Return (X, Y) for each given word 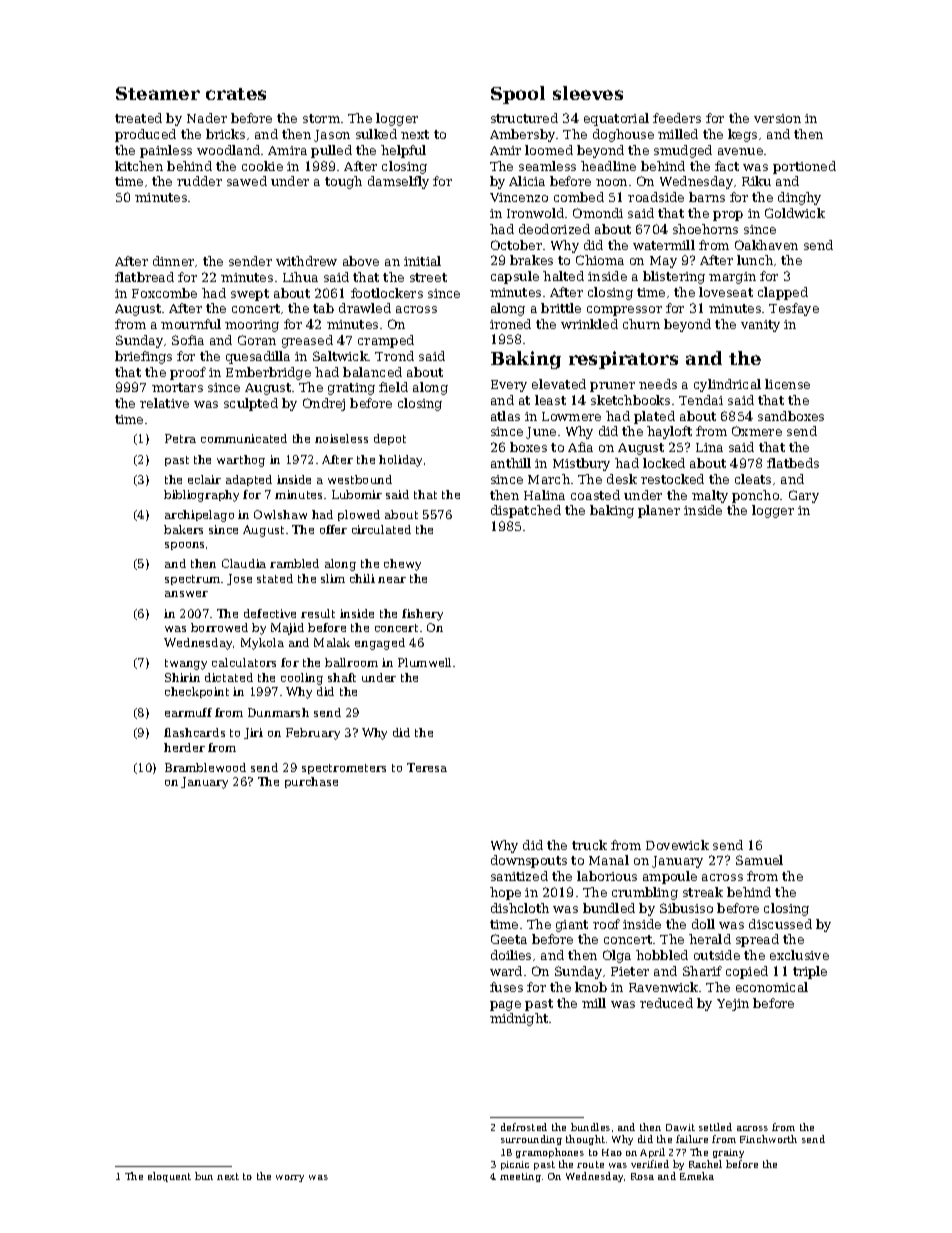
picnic (515, 1165)
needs (658, 384)
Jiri (253, 733)
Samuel (759, 860)
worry (290, 1178)
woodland (228, 150)
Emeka (697, 1176)
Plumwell (424, 662)
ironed (510, 324)
